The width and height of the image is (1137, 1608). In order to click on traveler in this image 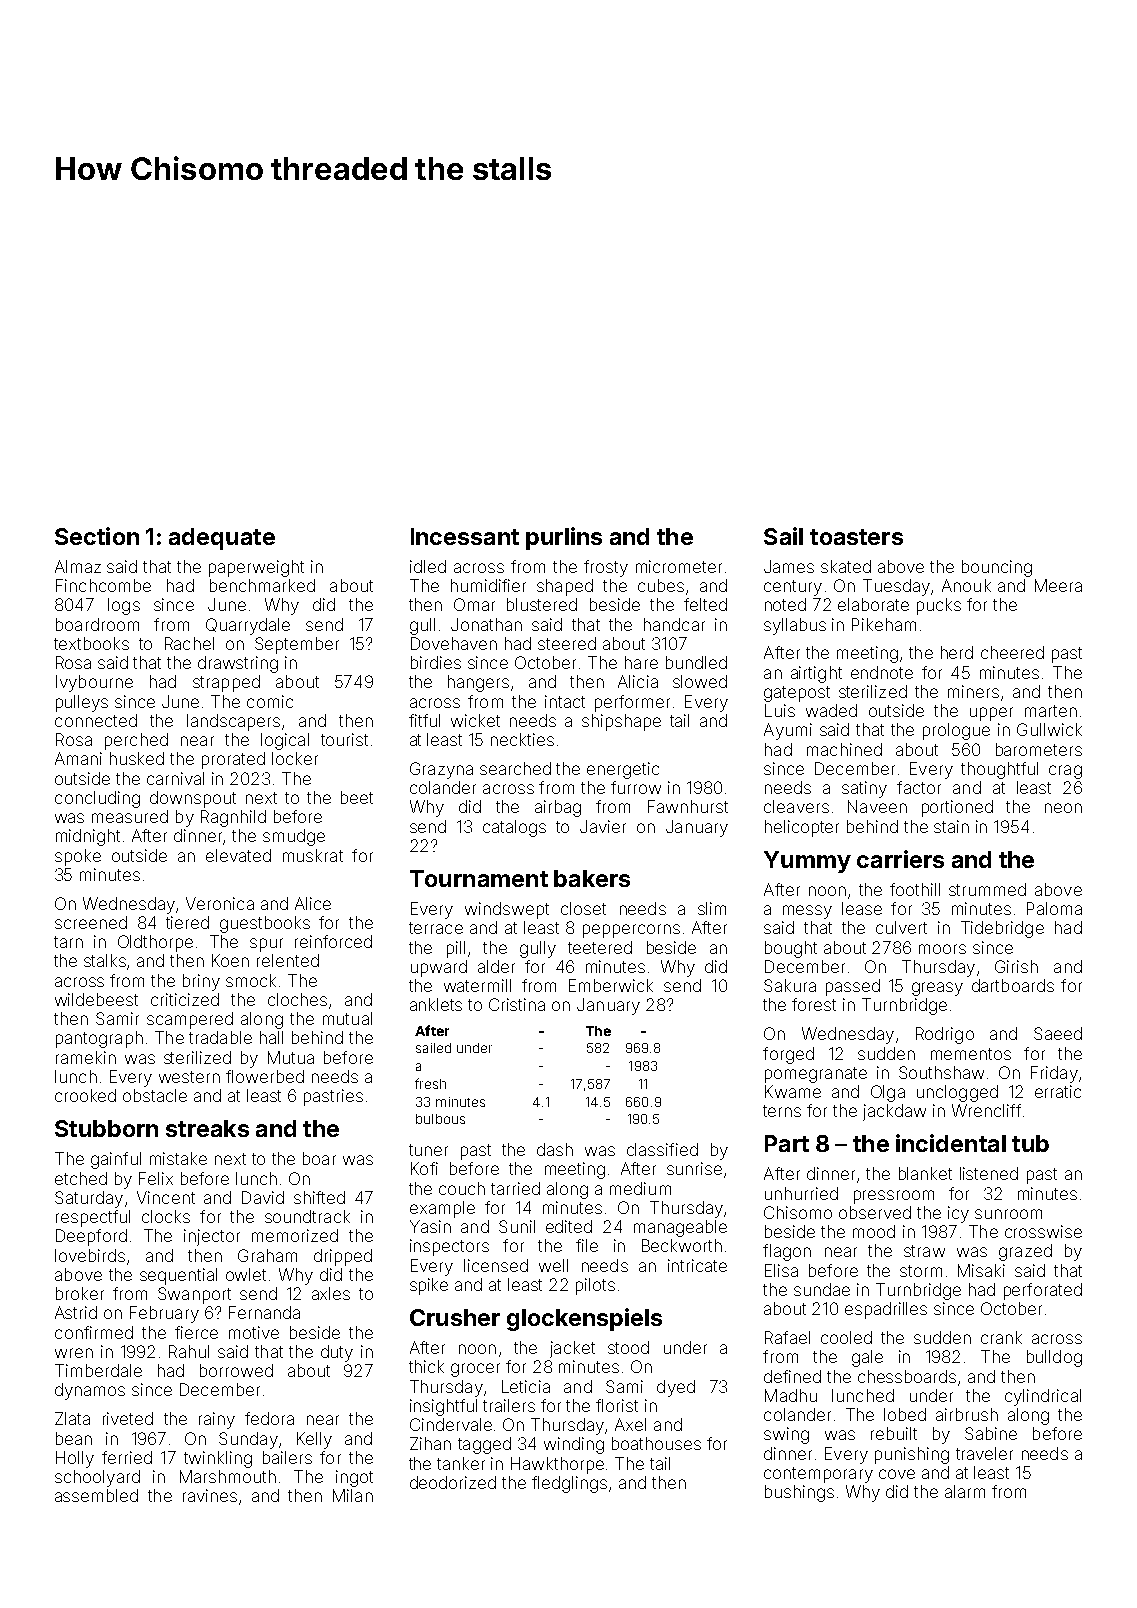, I will do `click(984, 1453)`.
